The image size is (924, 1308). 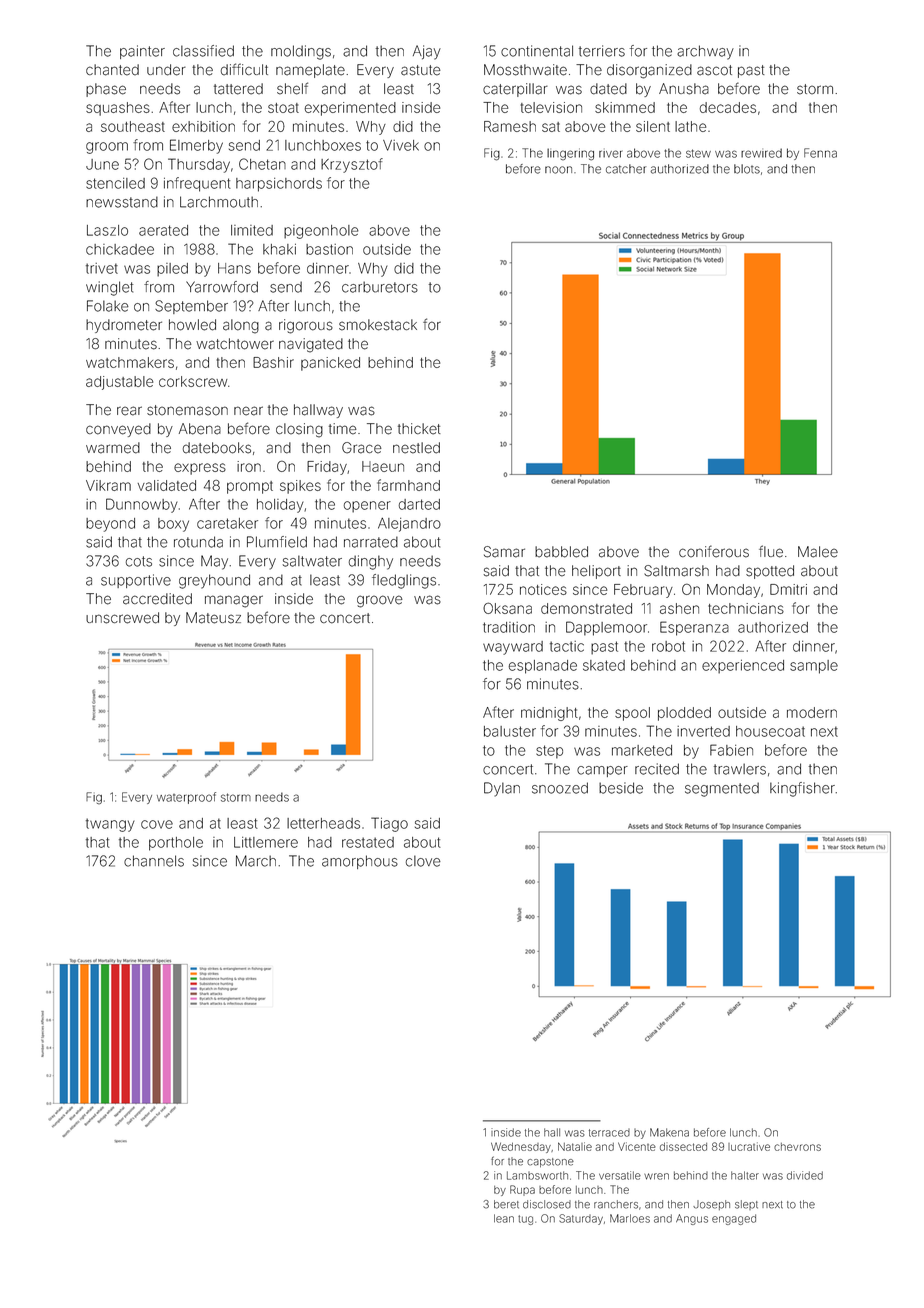 What do you see at coordinates (154, 861) in the document?
I see `channels` at bounding box center [154, 861].
